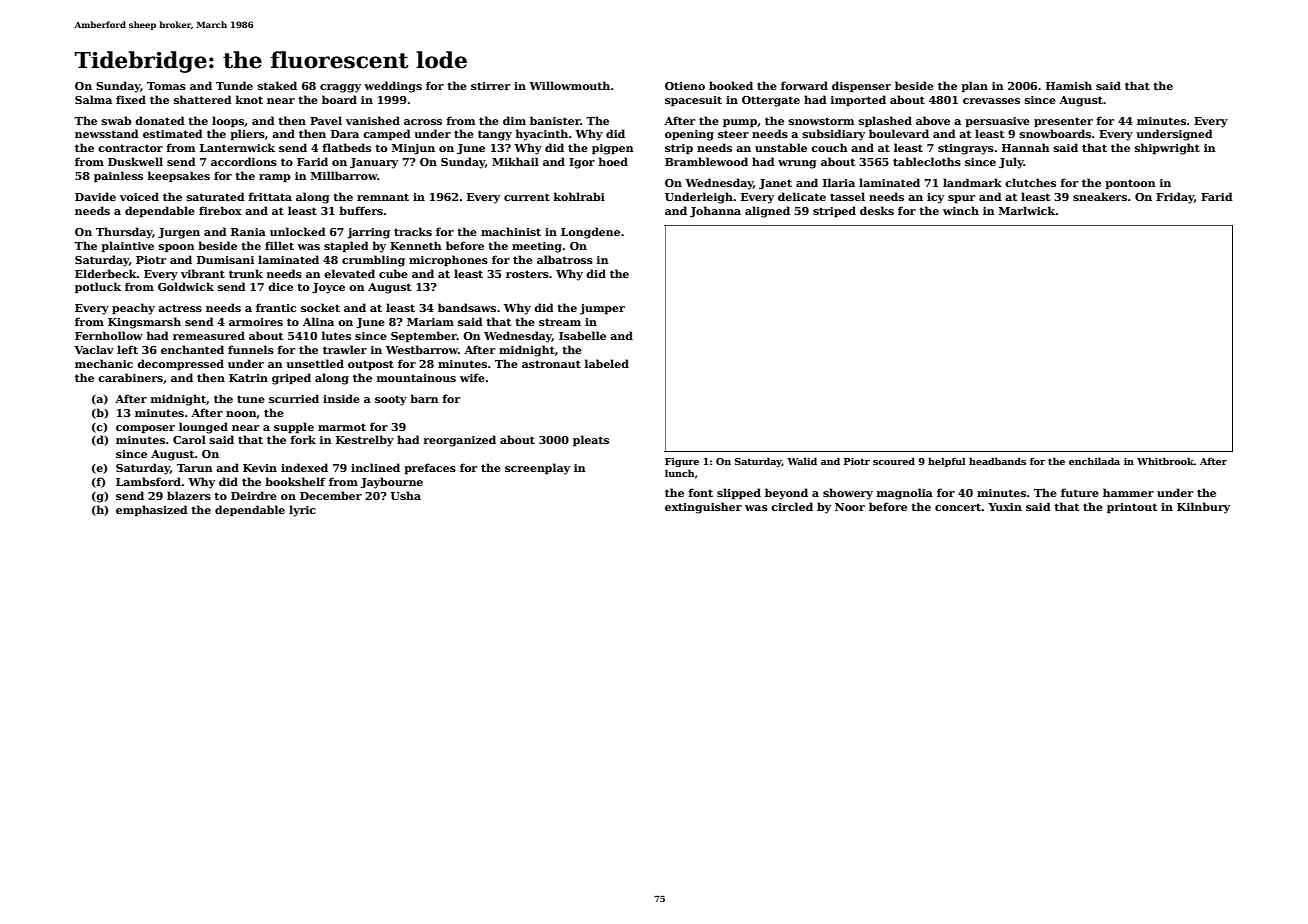 Image resolution: width=1308 pixels, height=924 pixels. What do you see at coordinates (127, 246) in the page?
I see `plaintive` at bounding box center [127, 246].
